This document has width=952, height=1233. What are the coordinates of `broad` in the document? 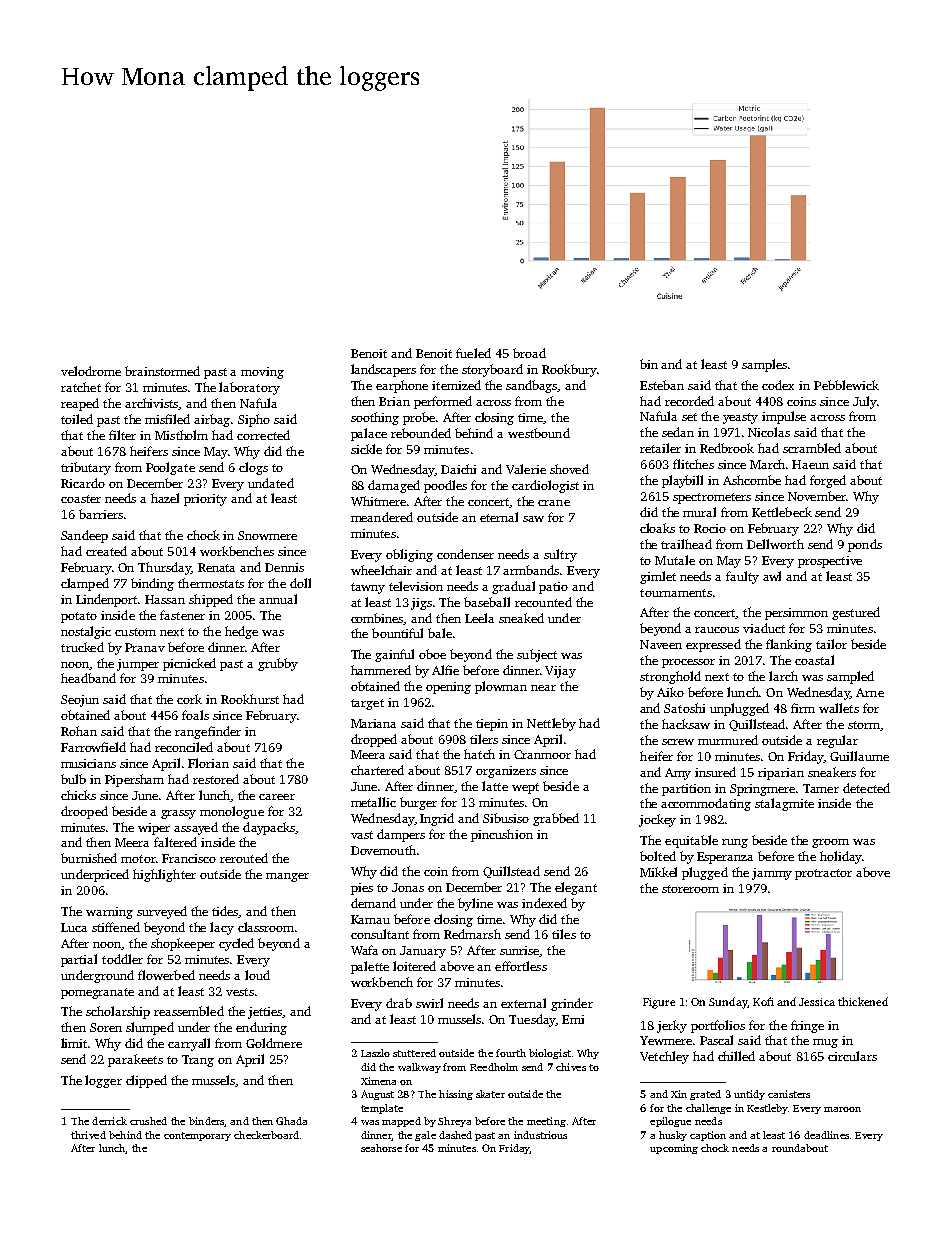 It's located at (529, 353).
